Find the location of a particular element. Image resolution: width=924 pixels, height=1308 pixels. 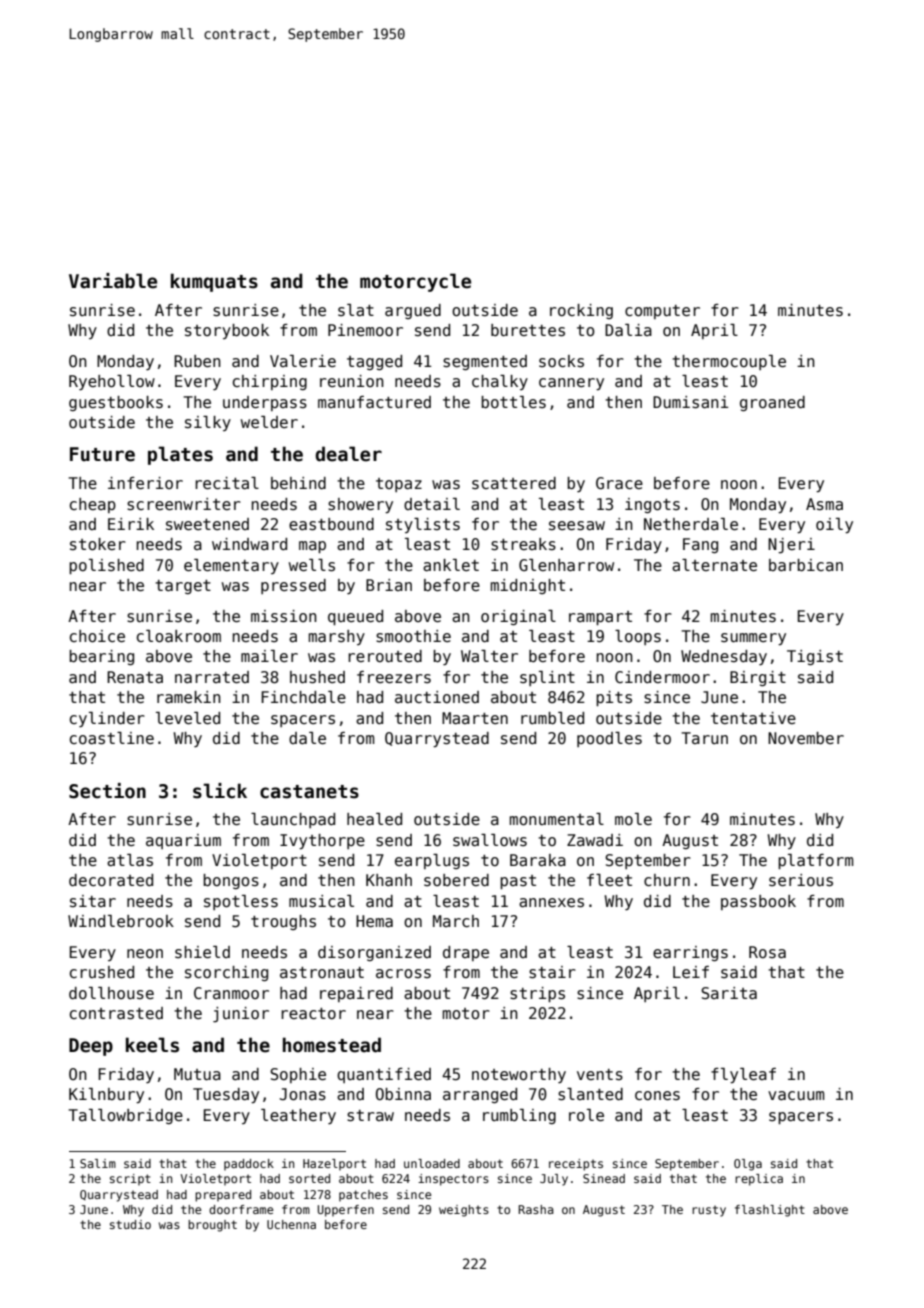

kumquats is located at coordinates (214, 282).
